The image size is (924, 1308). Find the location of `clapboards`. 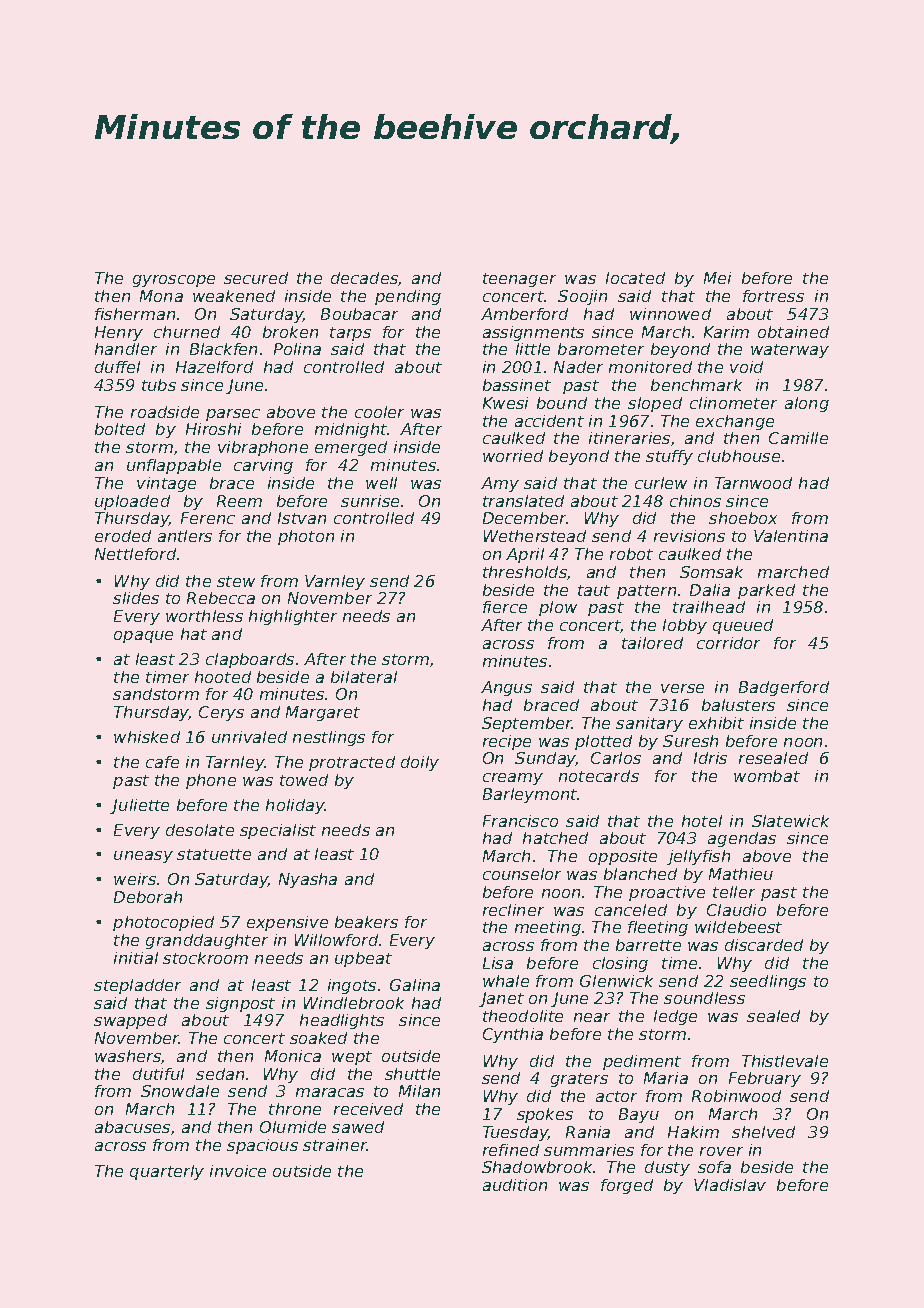

clapboards is located at coordinates (250, 660).
